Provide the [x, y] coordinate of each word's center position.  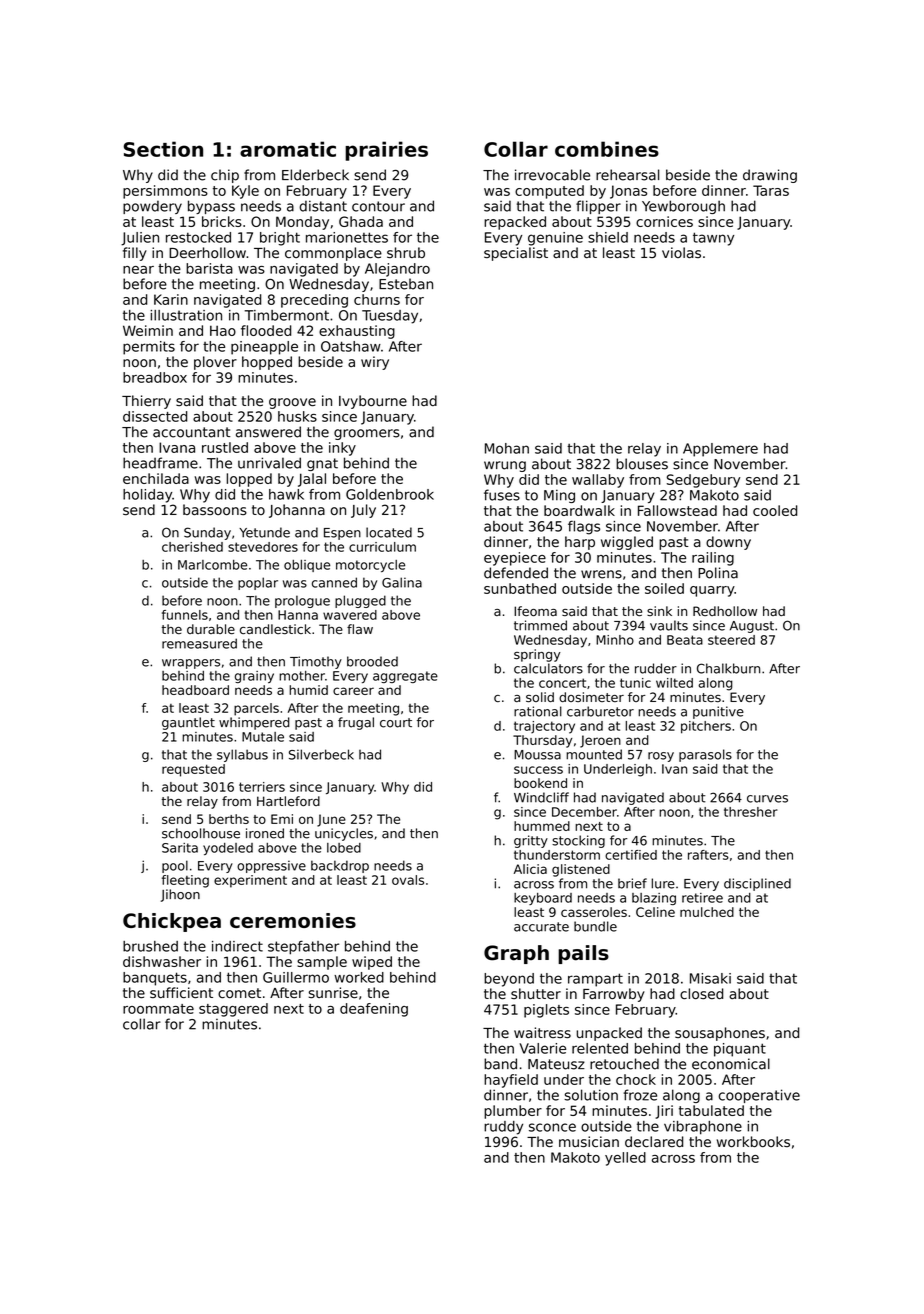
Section [163, 149]
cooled [775, 510]
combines [607, 149]
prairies [386, 151]
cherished [192, 547]
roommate [158, 1009]
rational [538, 711]
